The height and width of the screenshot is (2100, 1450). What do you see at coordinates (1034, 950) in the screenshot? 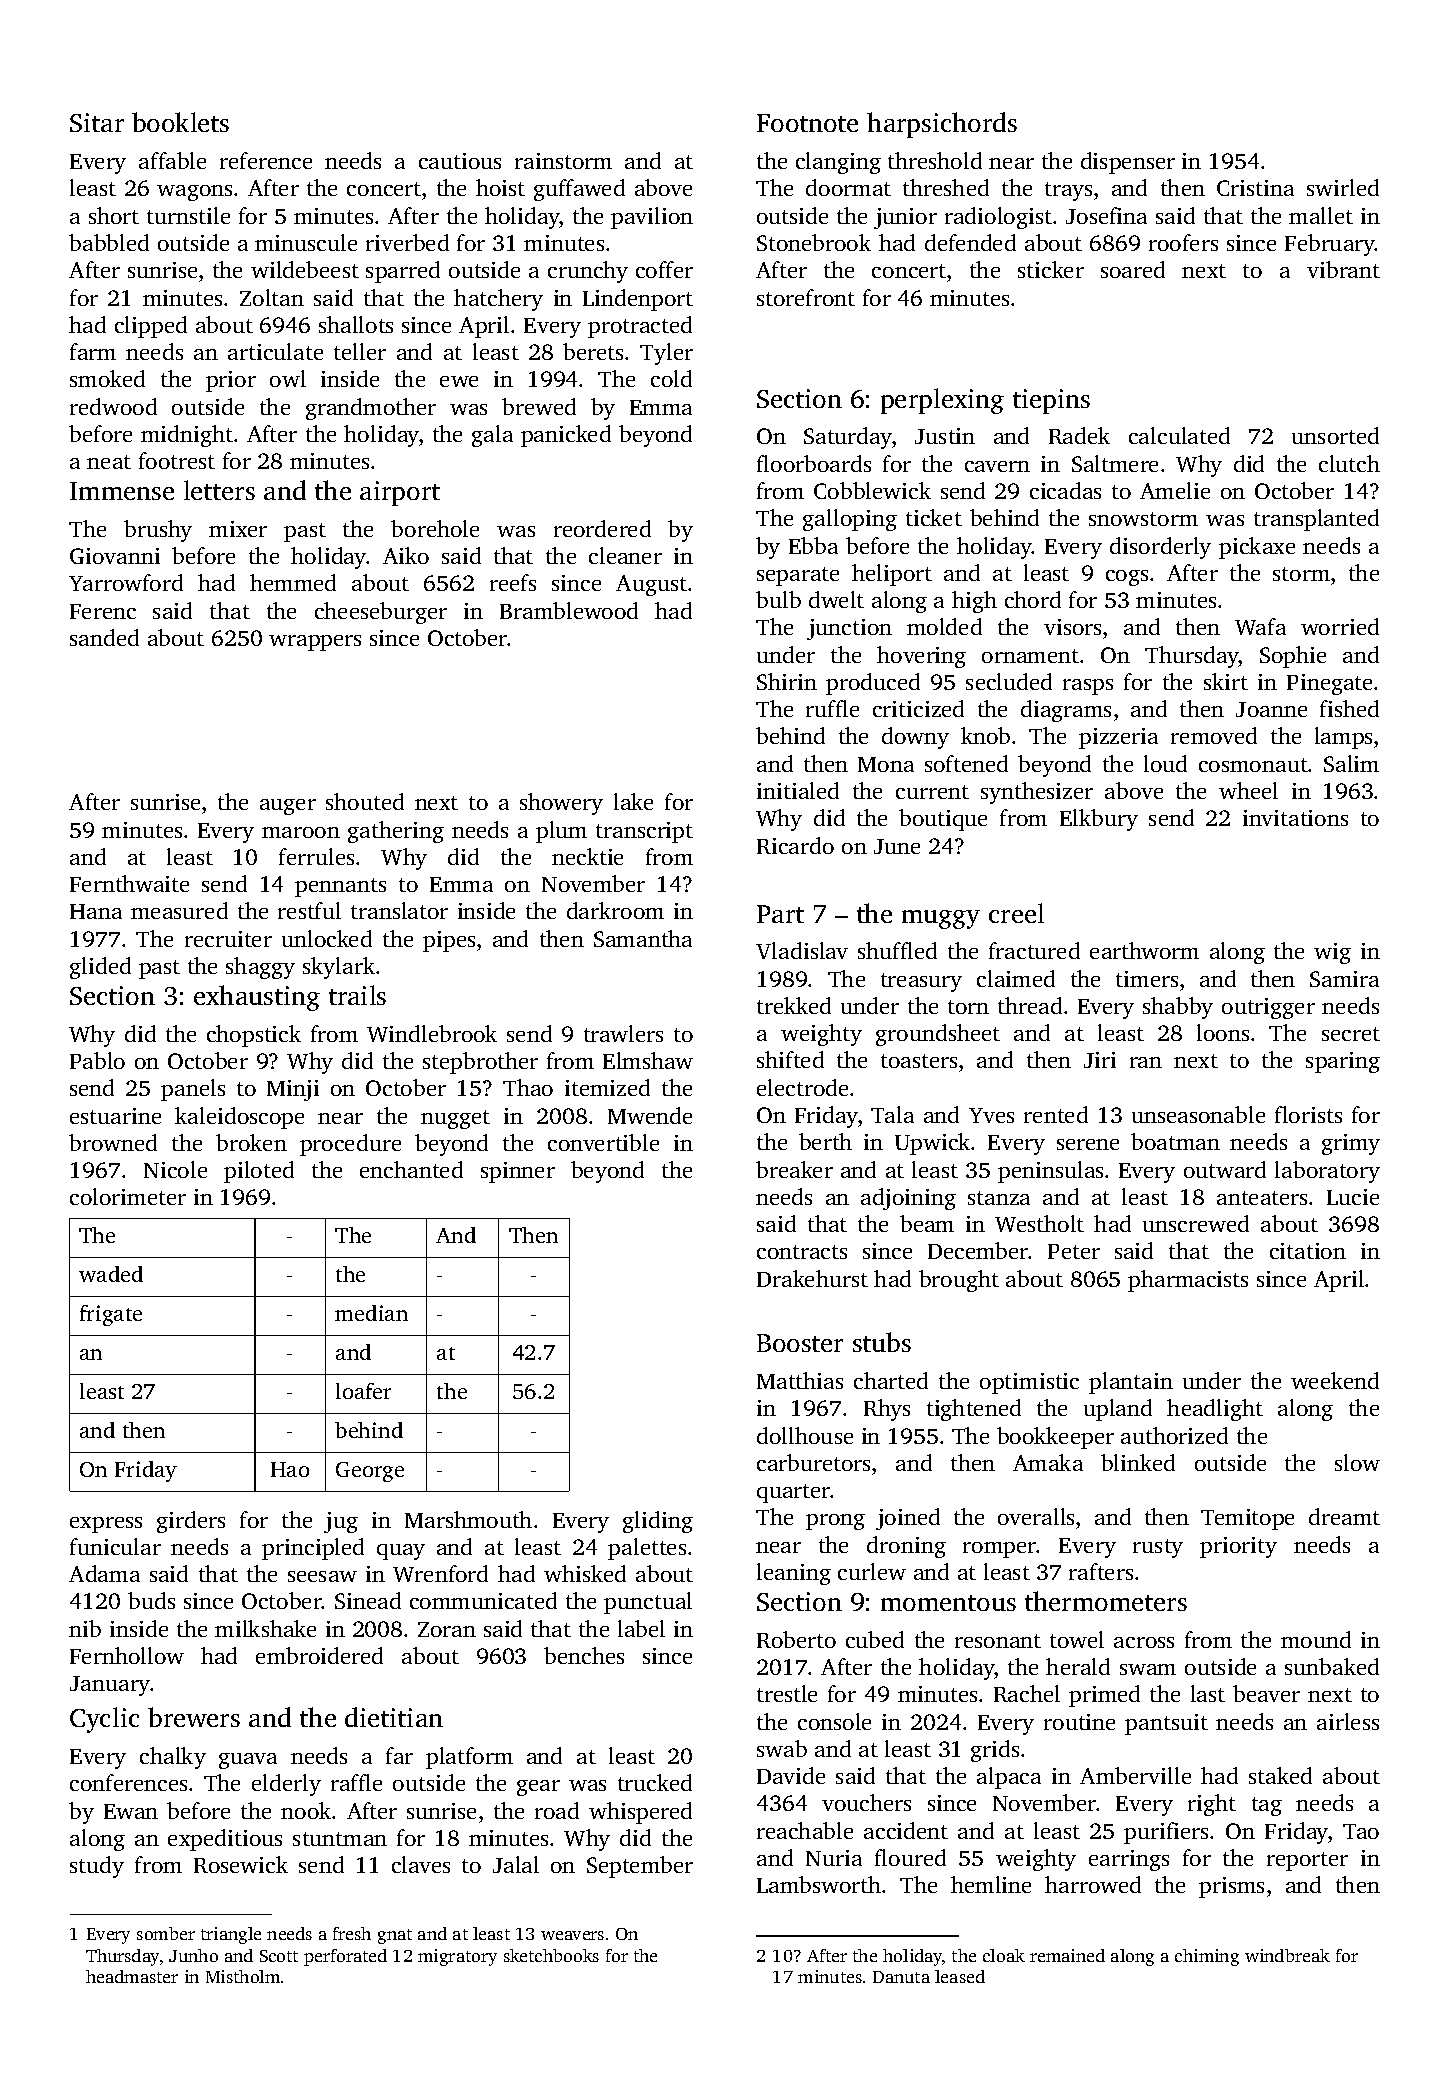
I see `fractured` at bounding box center [1034, 950].
